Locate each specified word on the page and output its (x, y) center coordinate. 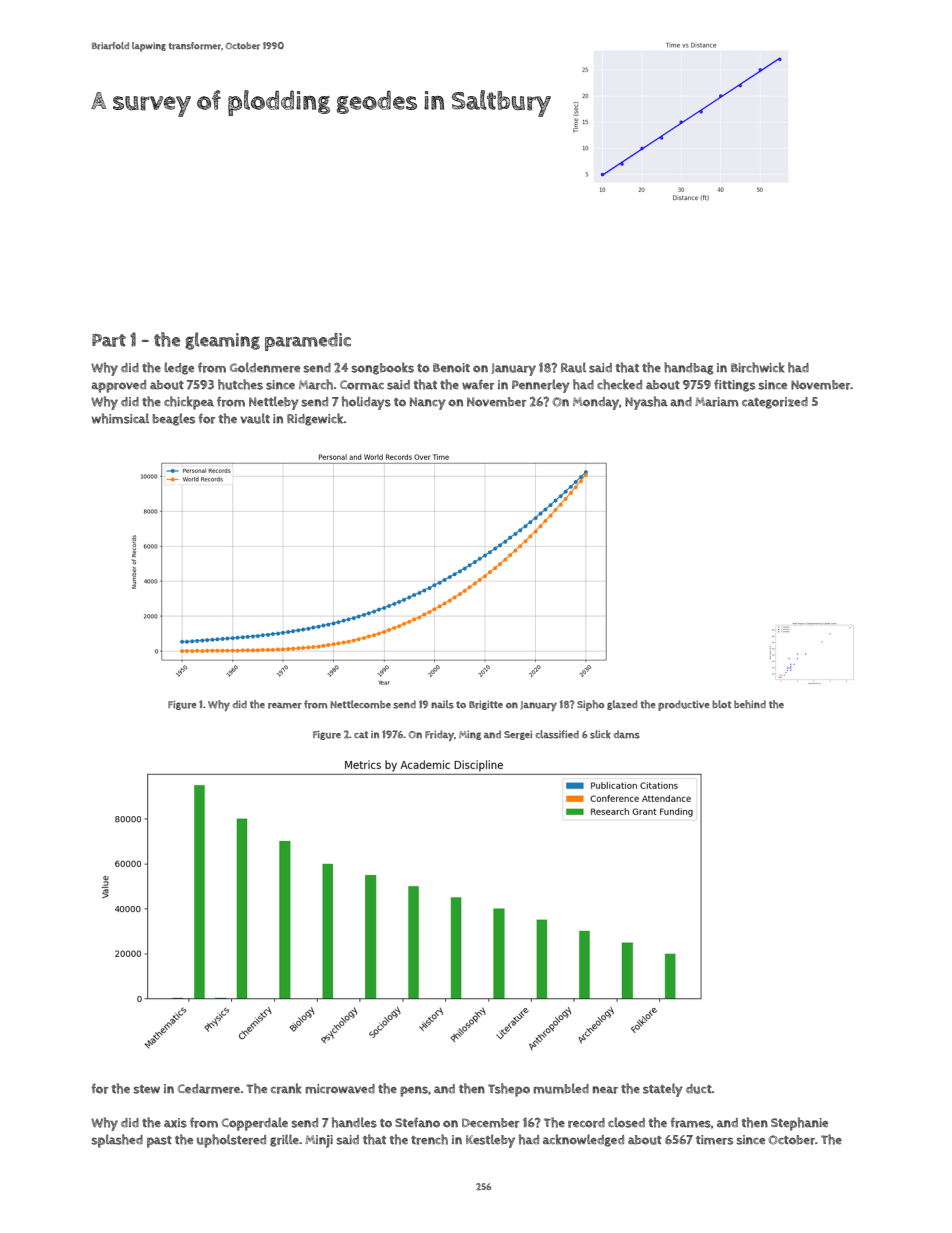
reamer (285, 705)
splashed (117, 1141)
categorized (775, 403)
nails (442, 704)
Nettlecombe (360, 704)
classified (557, 734)
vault (255, 418)
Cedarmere (209, 1089)
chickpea (189, 403)
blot (721, 704)
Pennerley (541, 386)
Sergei (518, 735)
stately (663, 1090)
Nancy (428, 403)
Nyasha (646, 403)
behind (750, 704)
